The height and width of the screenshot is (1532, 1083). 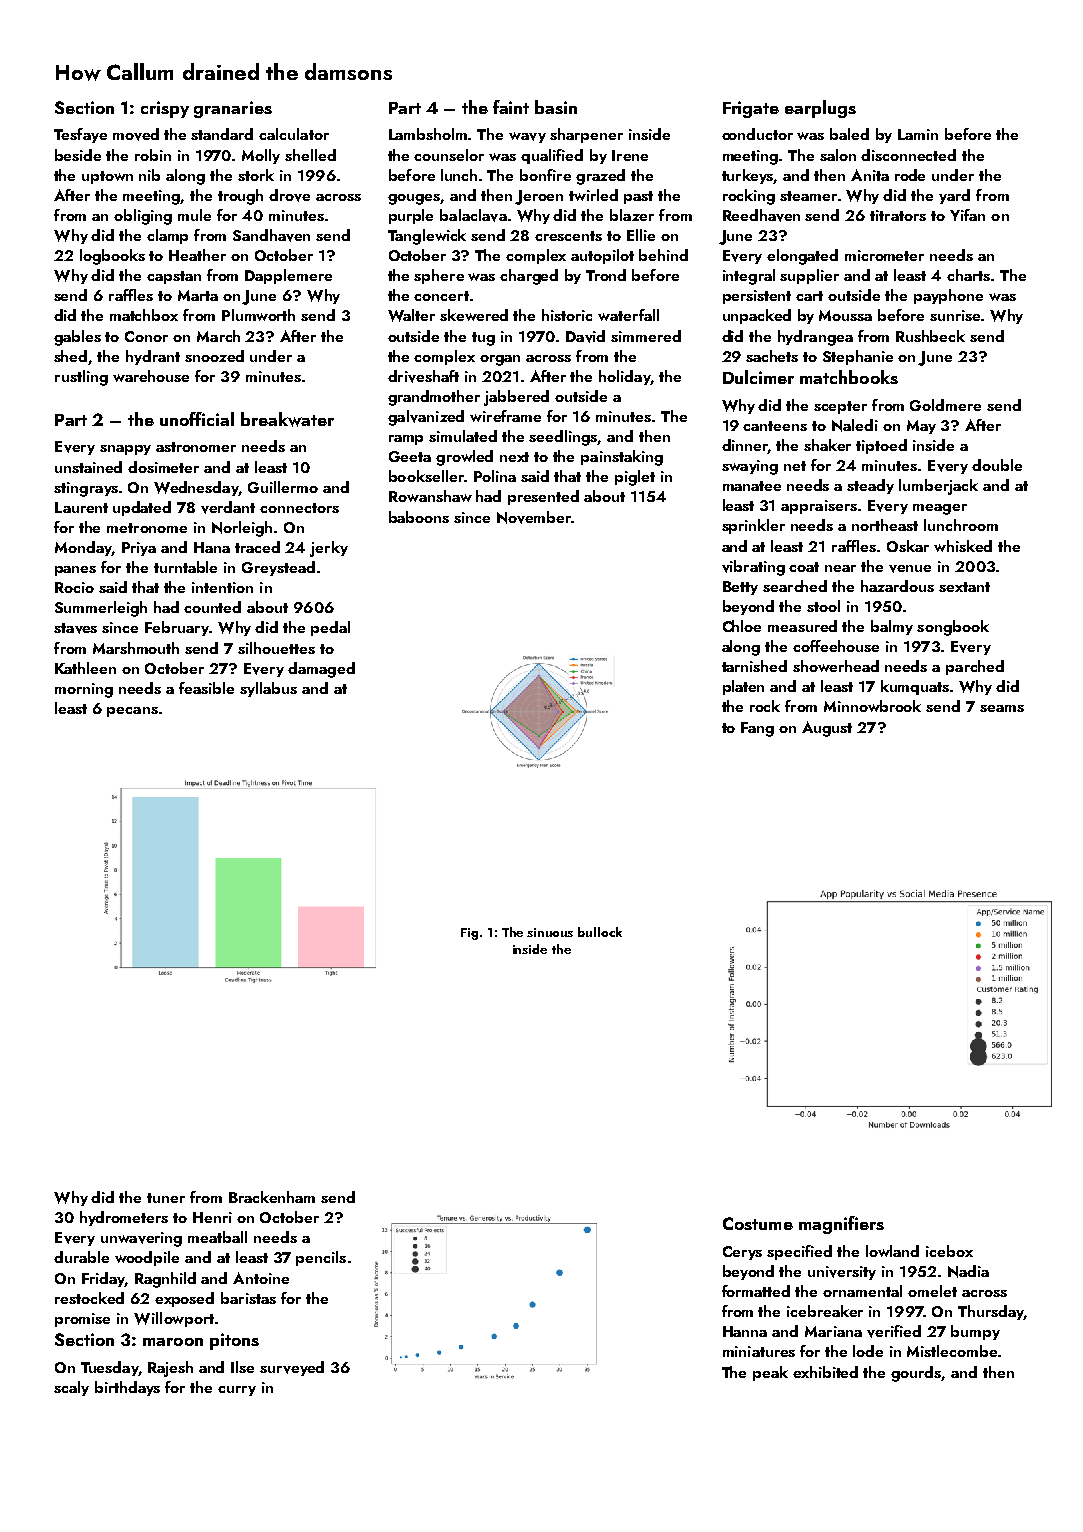 I want to click on Lamin, so click(x=918, y=134).
